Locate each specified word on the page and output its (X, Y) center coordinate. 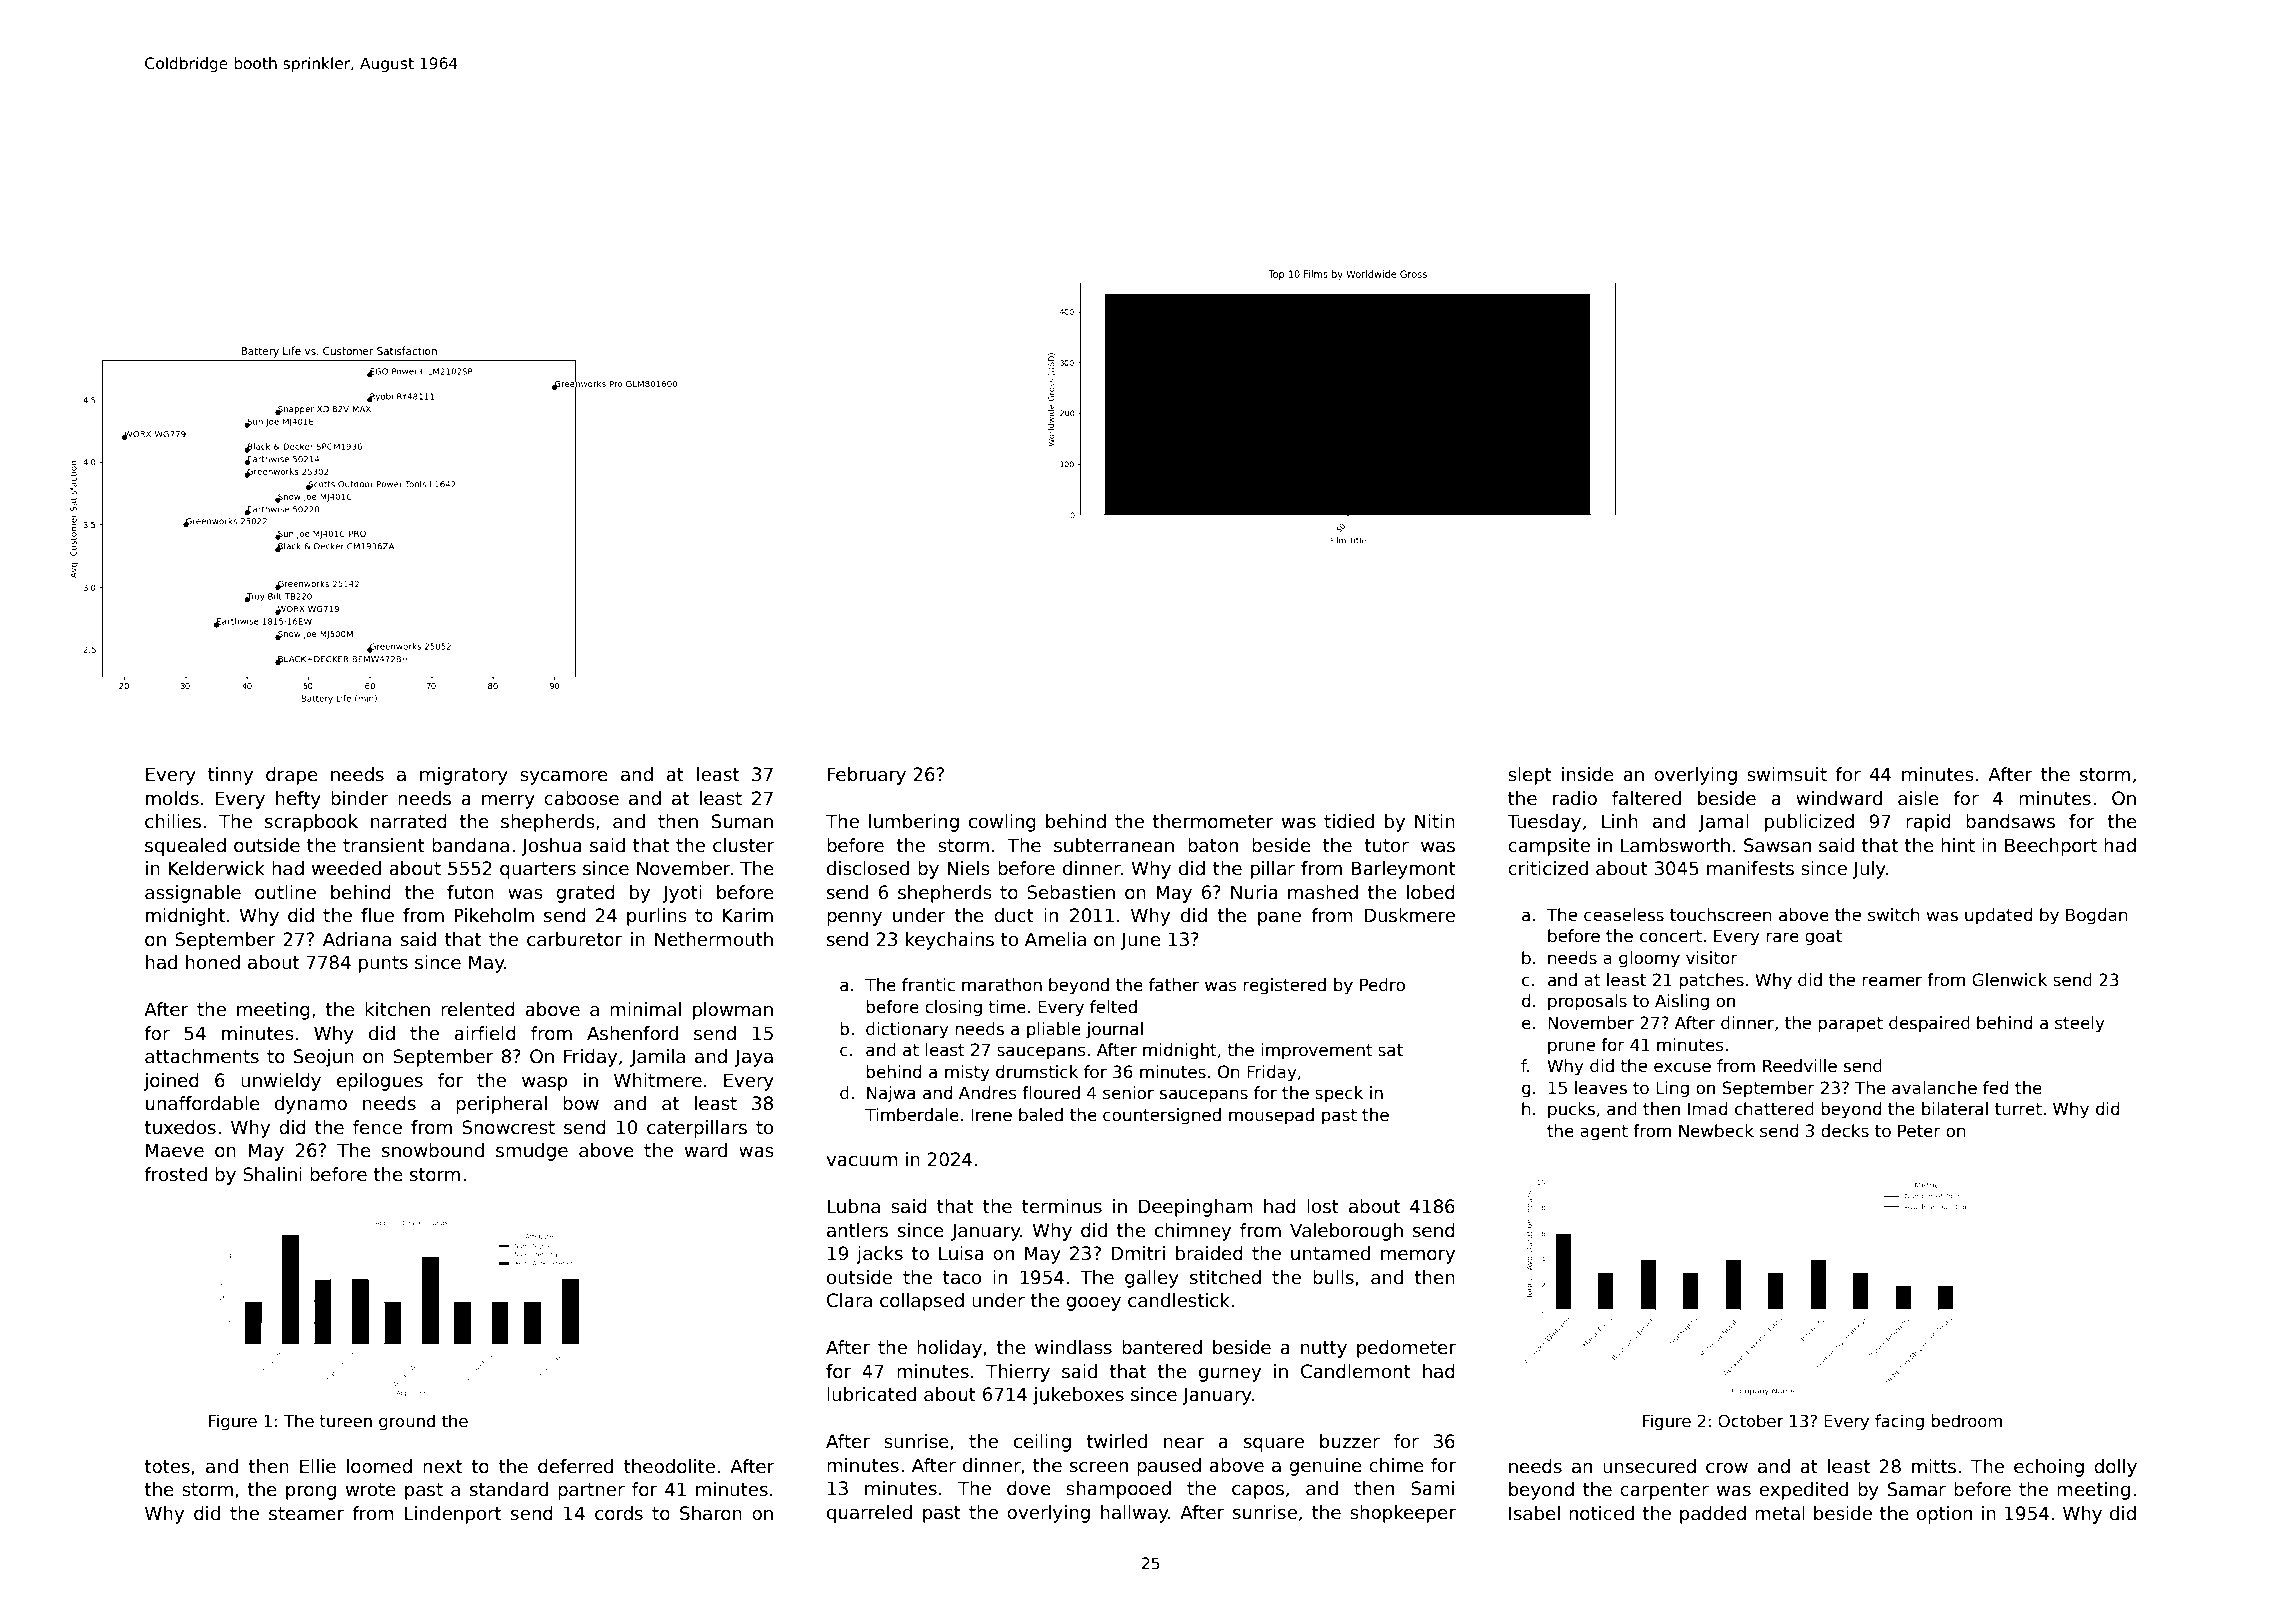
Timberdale (912, 1115)
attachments (202, 1056)
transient (384, 845)
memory (1418, 1257)
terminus (1062, 1206)
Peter (1919, 1131)
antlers (857, 1230)
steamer (306, 1514)
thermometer (1212, 821)
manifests (1750, 868)
